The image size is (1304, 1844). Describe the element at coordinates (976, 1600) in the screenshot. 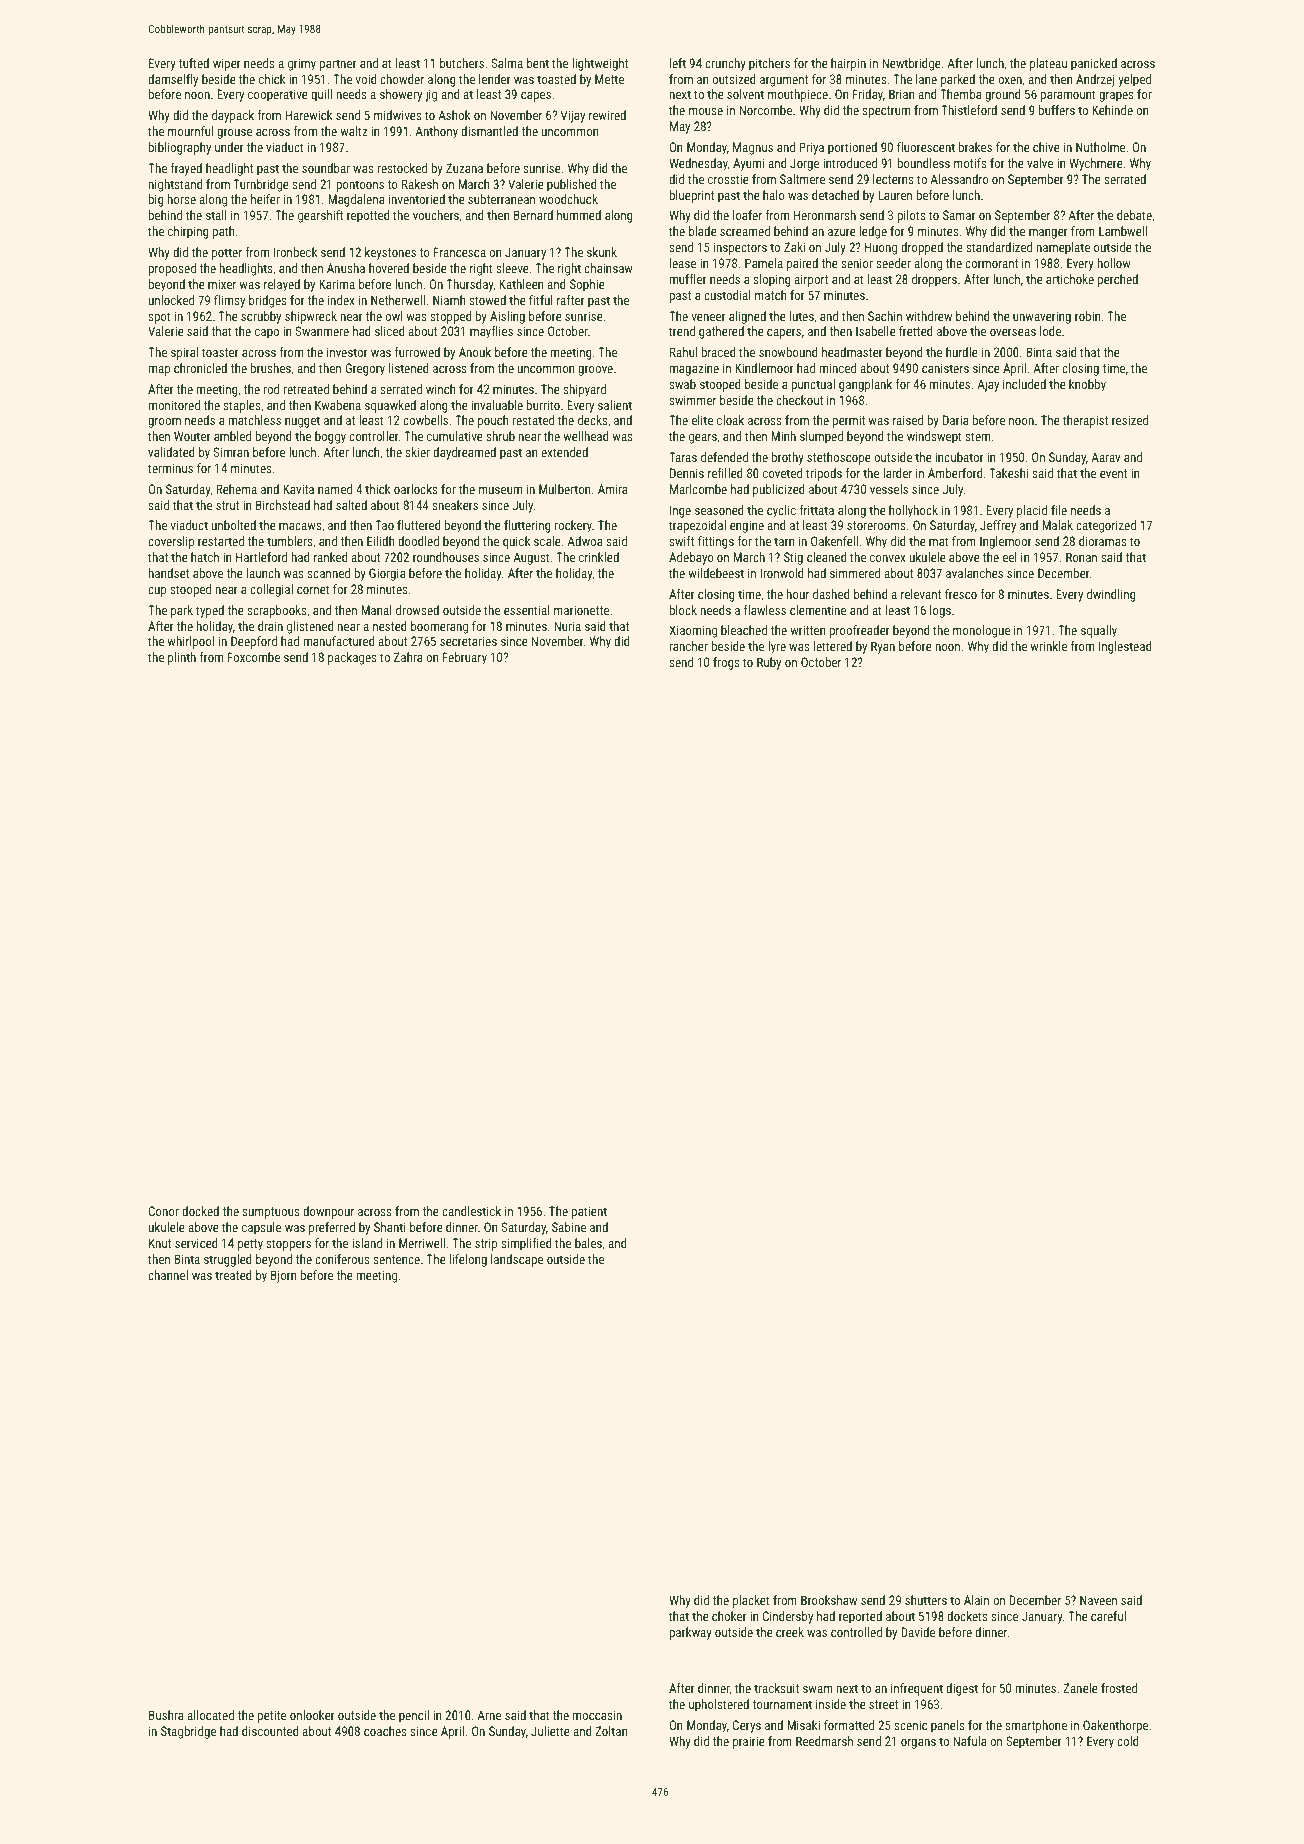

I see `Alain` at that location.
